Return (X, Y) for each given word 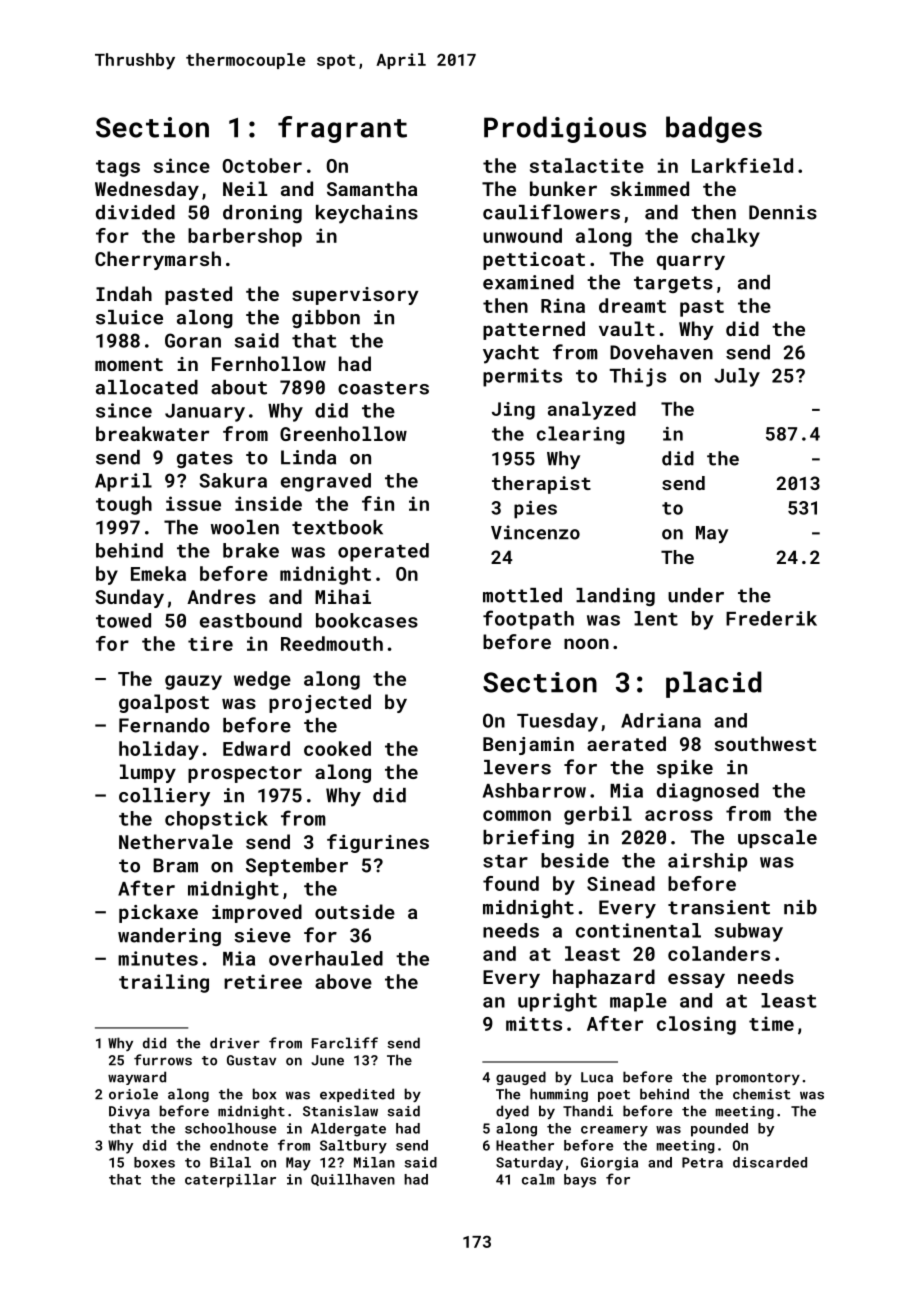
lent (656, 618)
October (262, 165)
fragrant (342, 129)
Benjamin (528, 746)
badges (714, 129)
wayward (137, 1078)
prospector (245, 774)
